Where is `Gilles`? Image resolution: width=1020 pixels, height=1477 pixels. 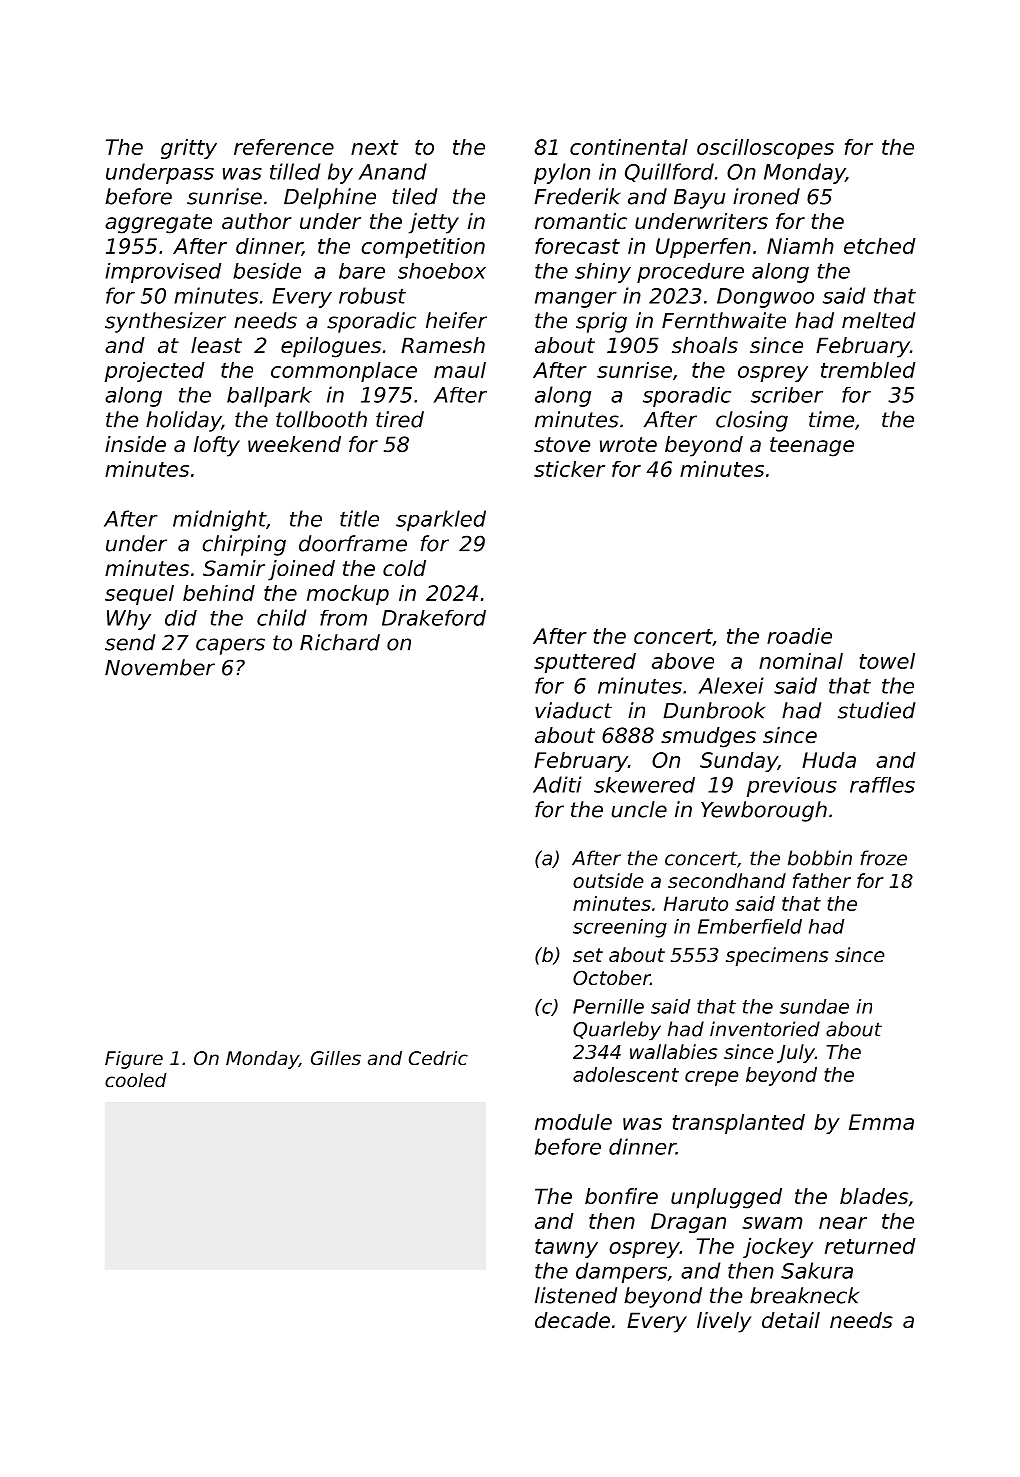 Gilles is located at coordinates (336, 1058).
